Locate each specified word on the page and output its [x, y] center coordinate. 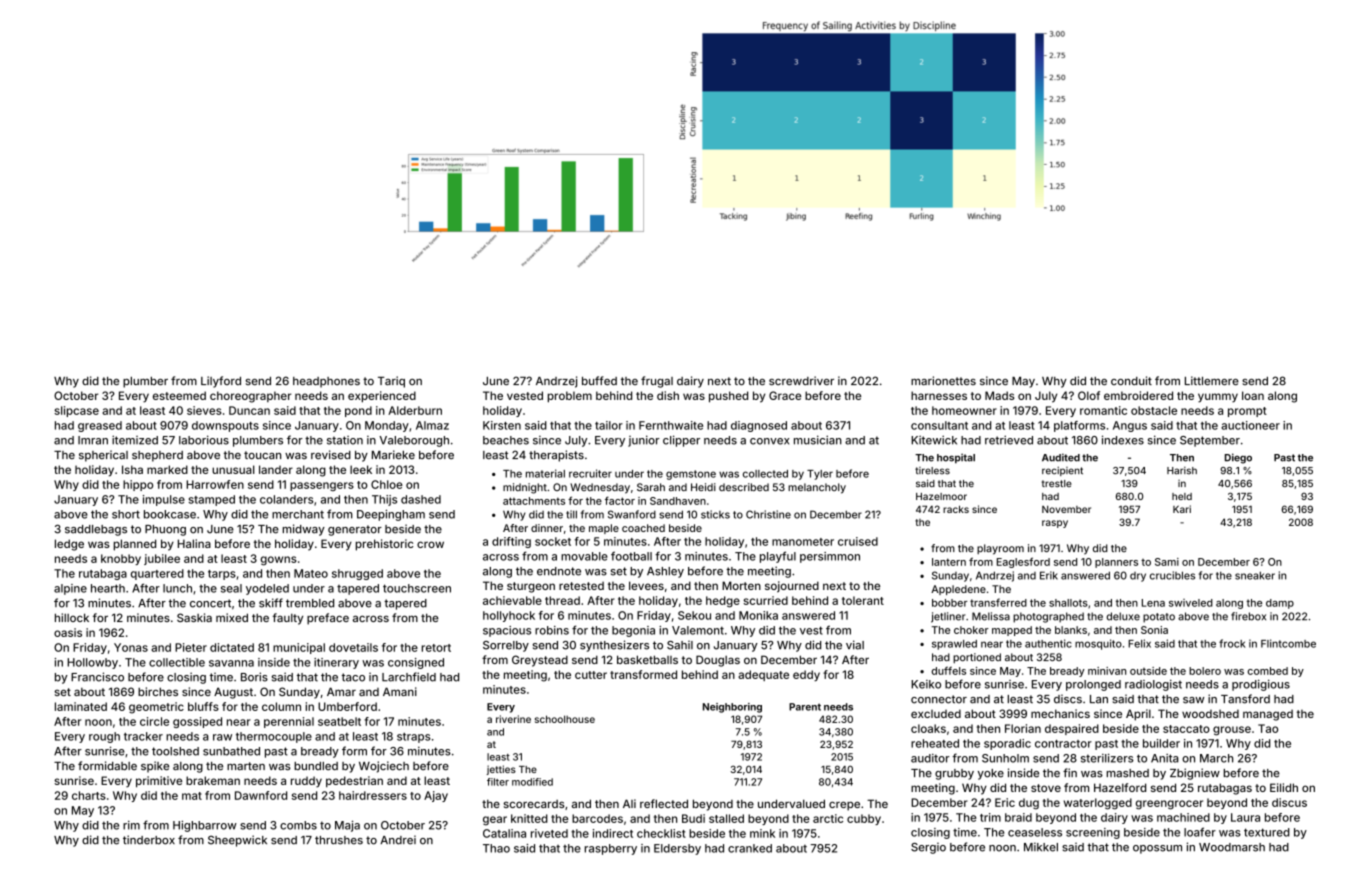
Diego [1238, 458]
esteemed [179, 395]
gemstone [691, 475]
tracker [143, 736]
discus [1289, 802]
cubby [864, 819]
